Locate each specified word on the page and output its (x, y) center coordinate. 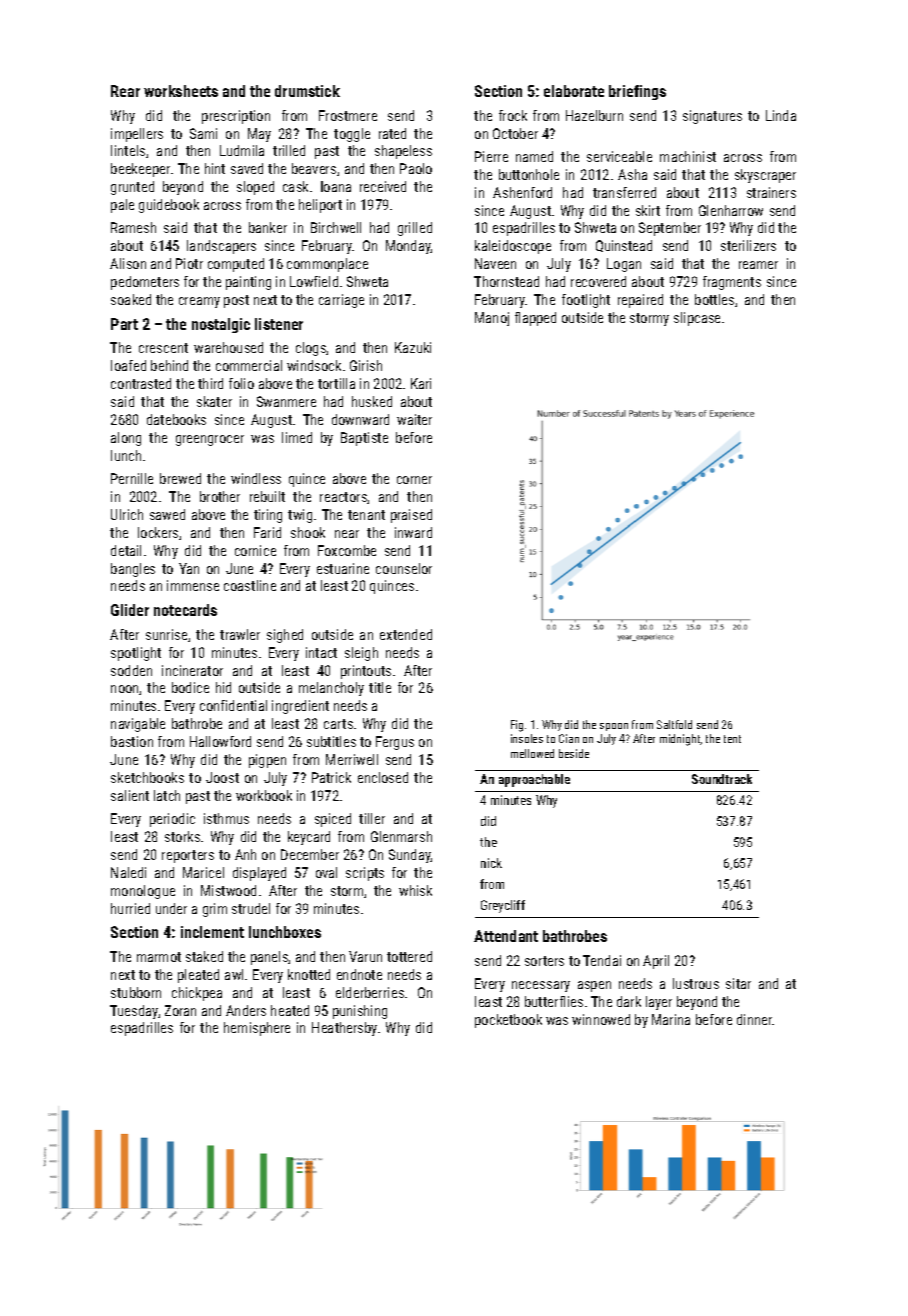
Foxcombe (347, 550)
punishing (360, 1012)
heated (290, 1010)
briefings (637, 92)
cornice (255, 550)
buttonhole (529, 174)
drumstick (307, 91)
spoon (614, 727)
